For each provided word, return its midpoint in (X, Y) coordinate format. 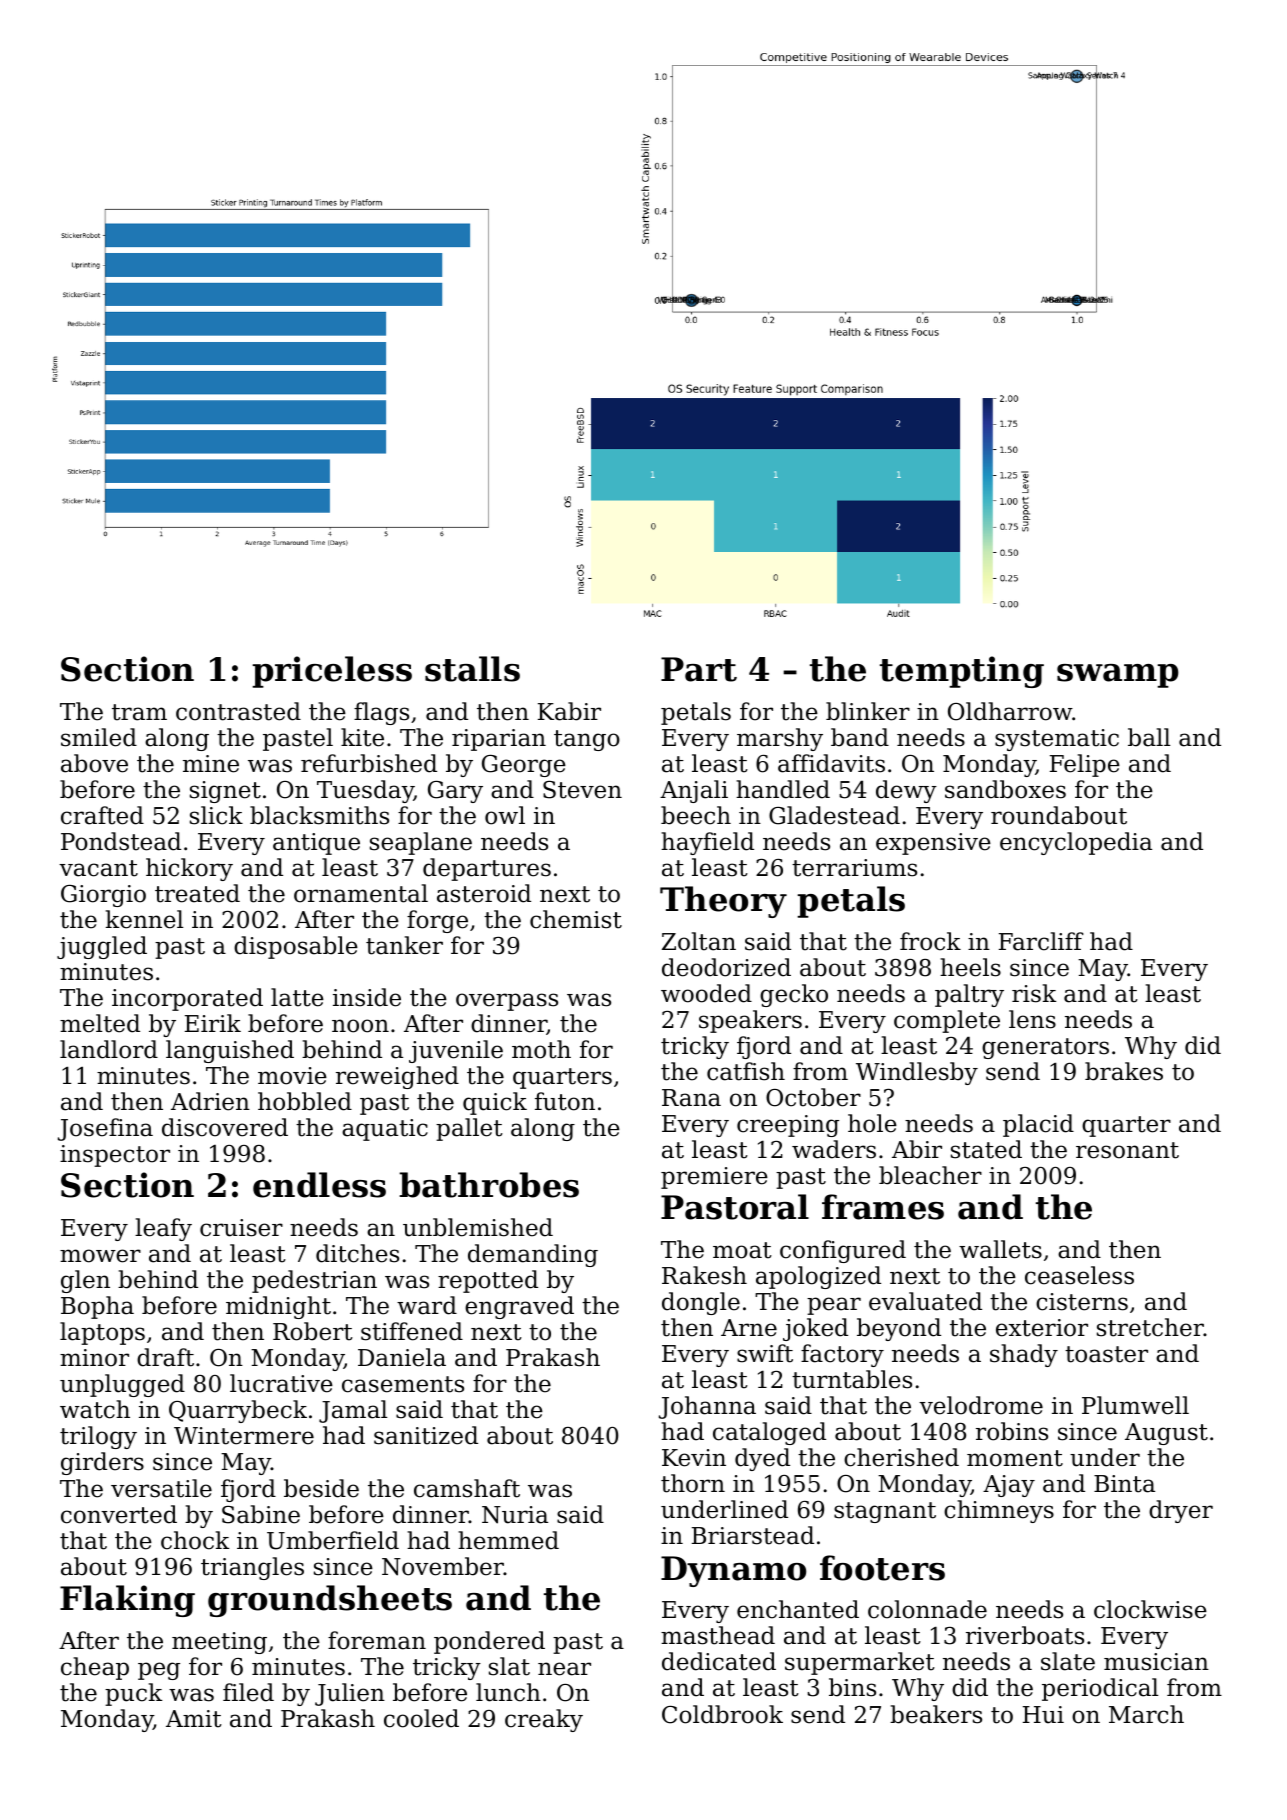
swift (765, 1353)
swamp (1118, 676)
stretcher (1150, 1327)
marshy (780, 739)
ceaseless (1079, 1275)
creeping (788, 1126)
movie (292, 1076)
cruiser (241, 1228)
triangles (252, 1568)
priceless (332, 672)
